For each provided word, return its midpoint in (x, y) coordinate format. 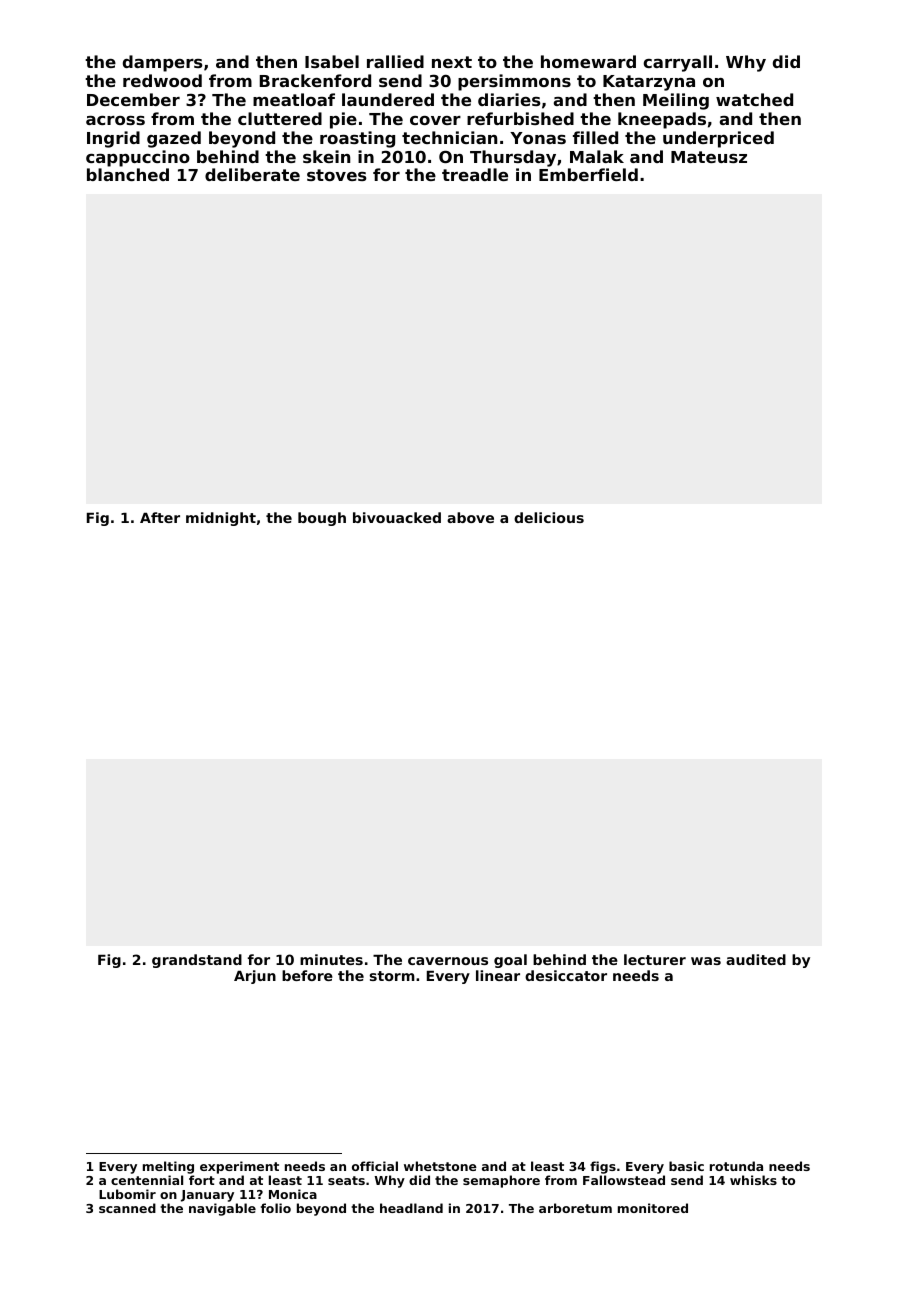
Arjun (255, 977)
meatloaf (294, 99)
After (160, 517)
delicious (549, 517)
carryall (677, 63)
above (470, 517)
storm (392, 976)
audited (756, 959)
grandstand (197, 961)
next (452, 62)
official (375, 1166)
